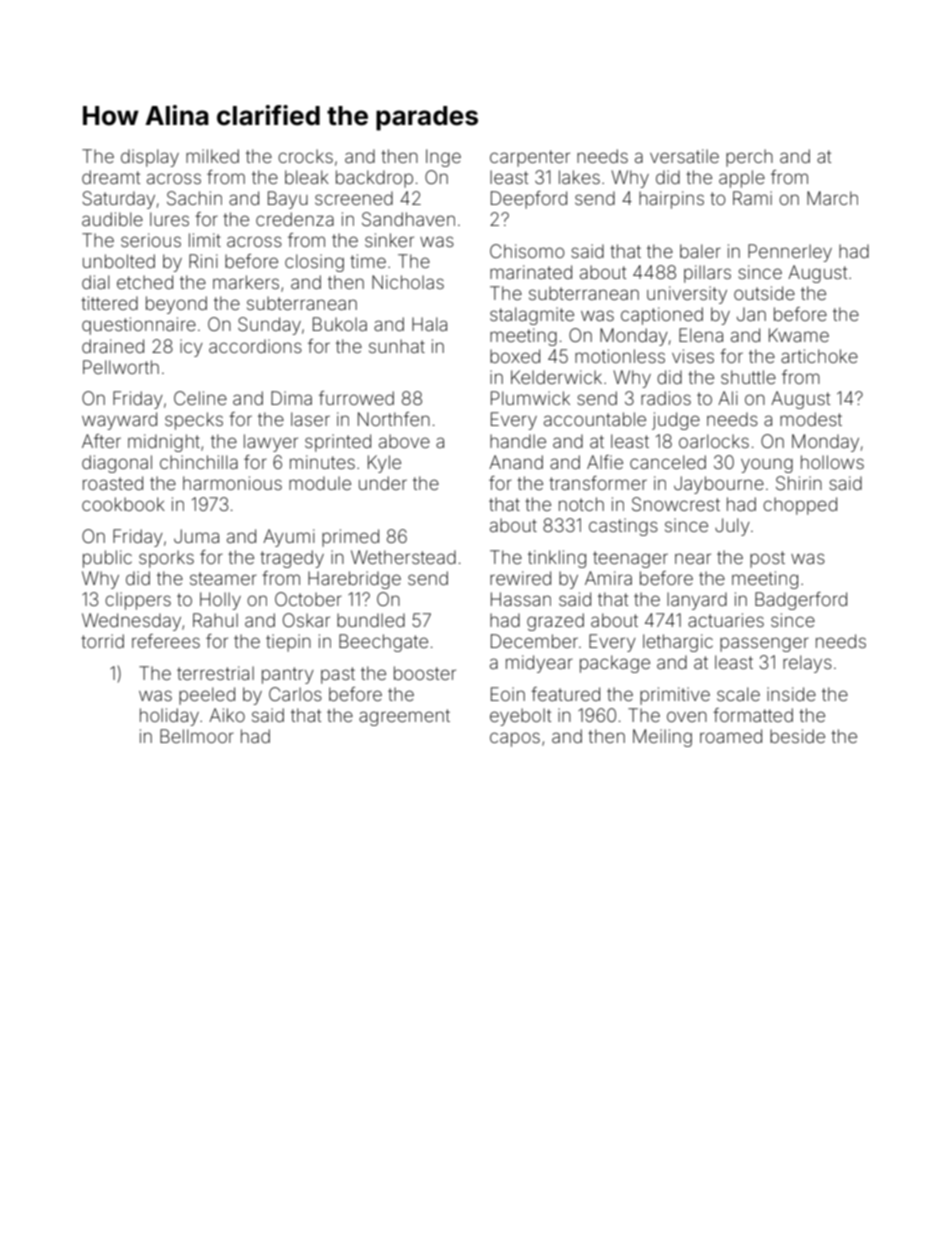 The width and height of the document is (952, 1233). I want to click on Meiling, so click(662, 738).
